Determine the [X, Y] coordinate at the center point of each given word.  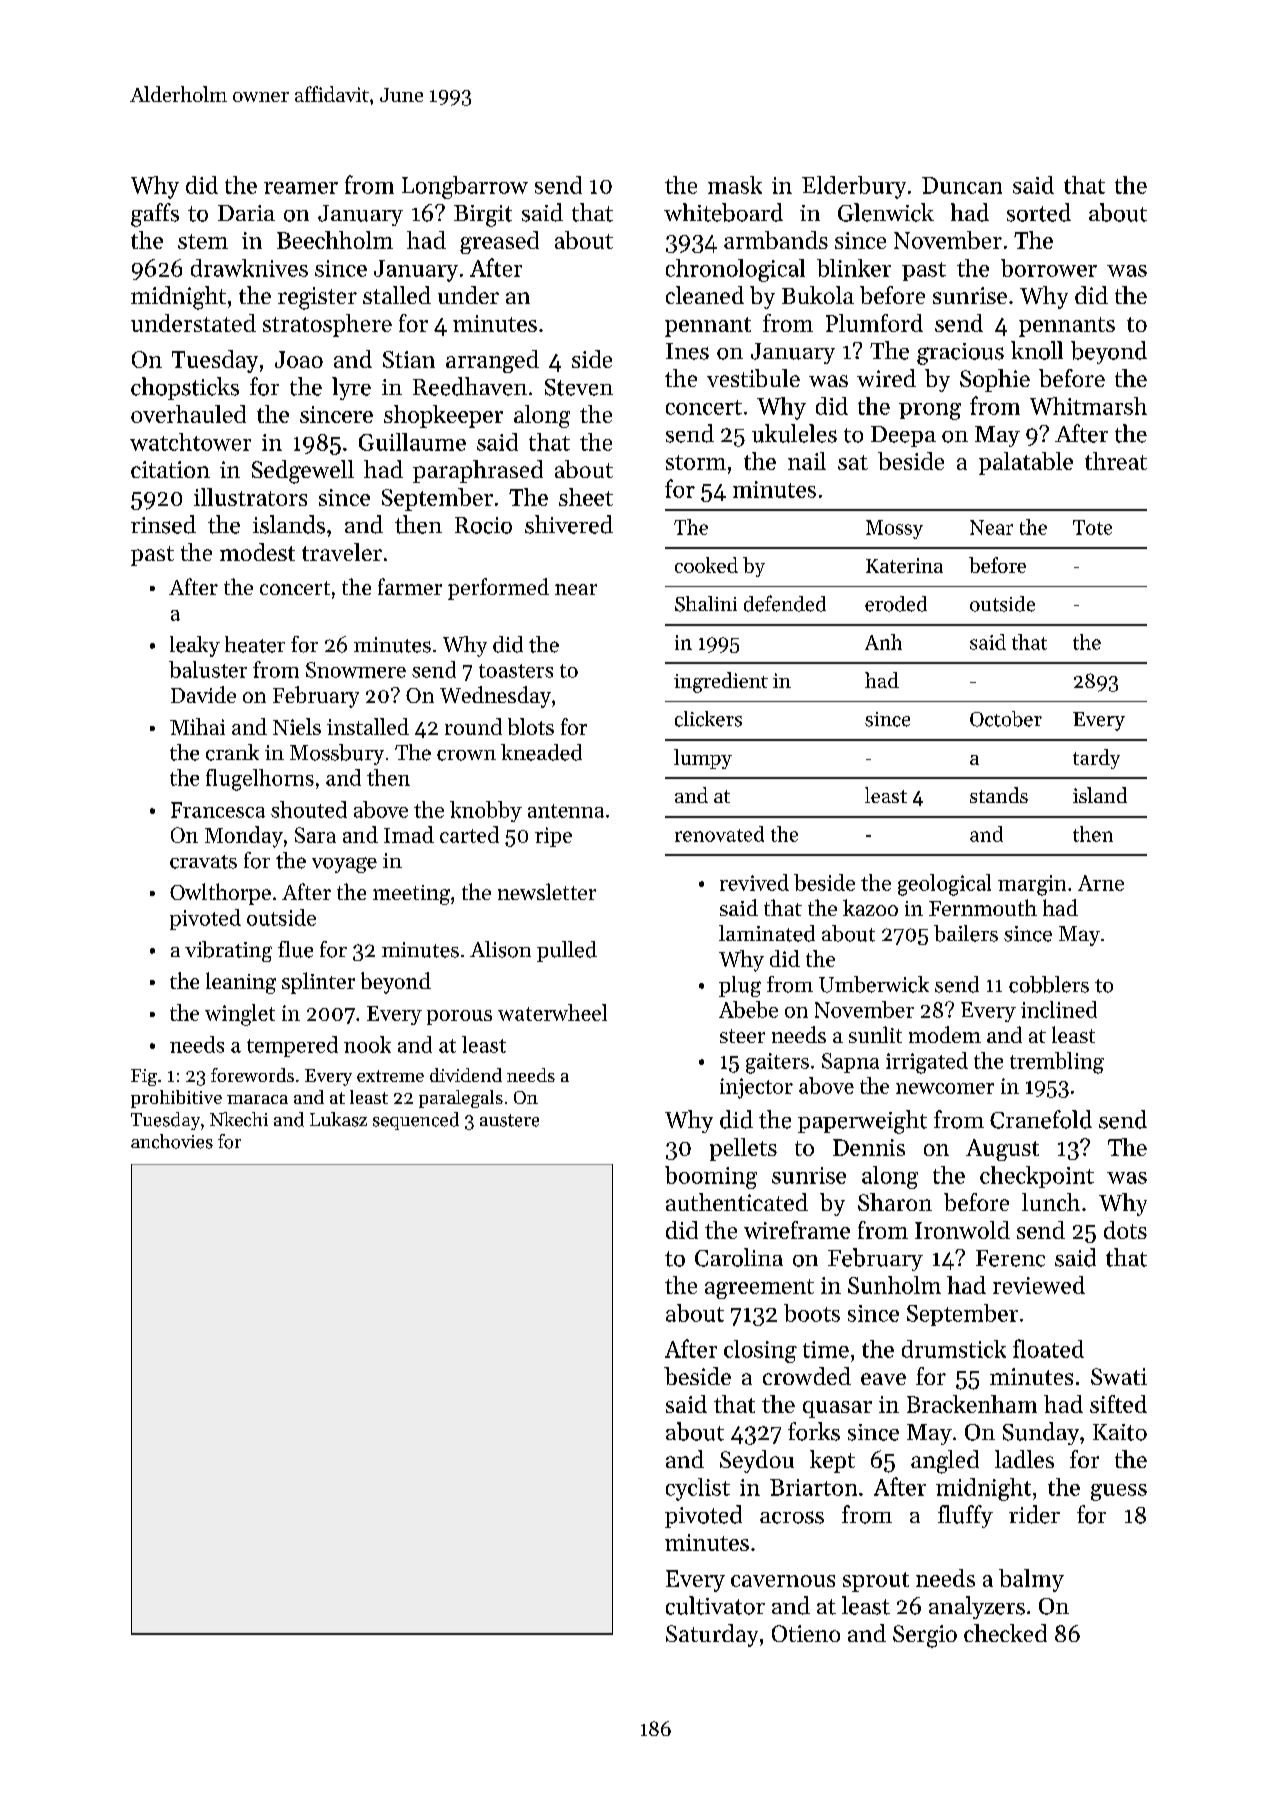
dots [1125, 1230]
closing [760, 1351]
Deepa [903, 436]
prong [930, 411]
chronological [735, 270]
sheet [586, 497]
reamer [301, 188]
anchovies [172, 1141]
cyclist [698, 1489]
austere [509, 1120]
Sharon [895, 1202]
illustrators [250, 497]
